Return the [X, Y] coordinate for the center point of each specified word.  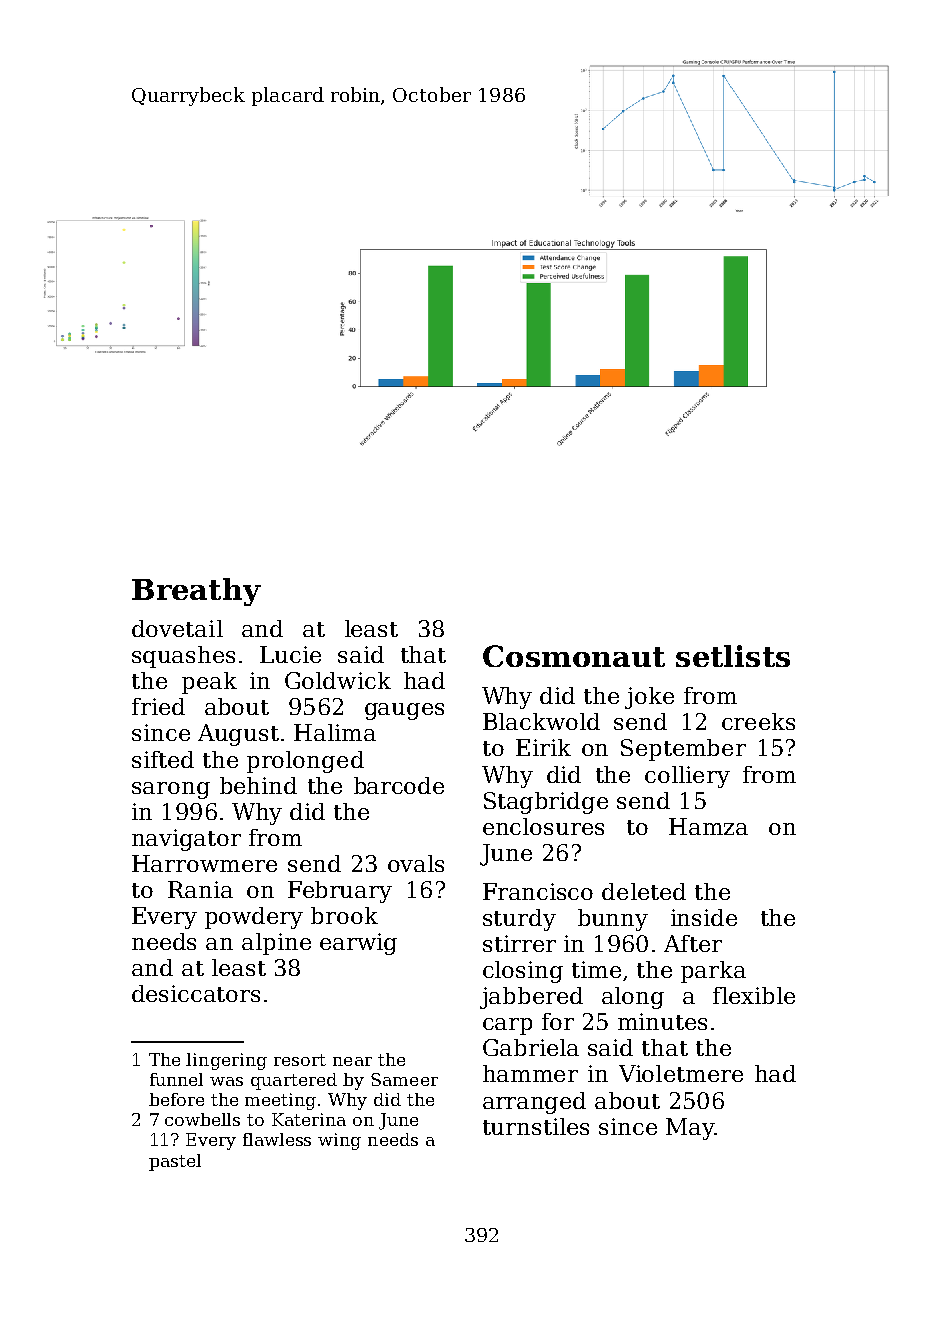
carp [507, 1026]
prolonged [305, 762]
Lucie [290, 654]
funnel [176, 1079]
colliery [687, 777]
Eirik [543, 747]
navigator [186, 840]
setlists [733, 656]
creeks [758, 721]
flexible [754, 995]
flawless [277, 1139]
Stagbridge [546, 803]
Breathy [196, 592]
